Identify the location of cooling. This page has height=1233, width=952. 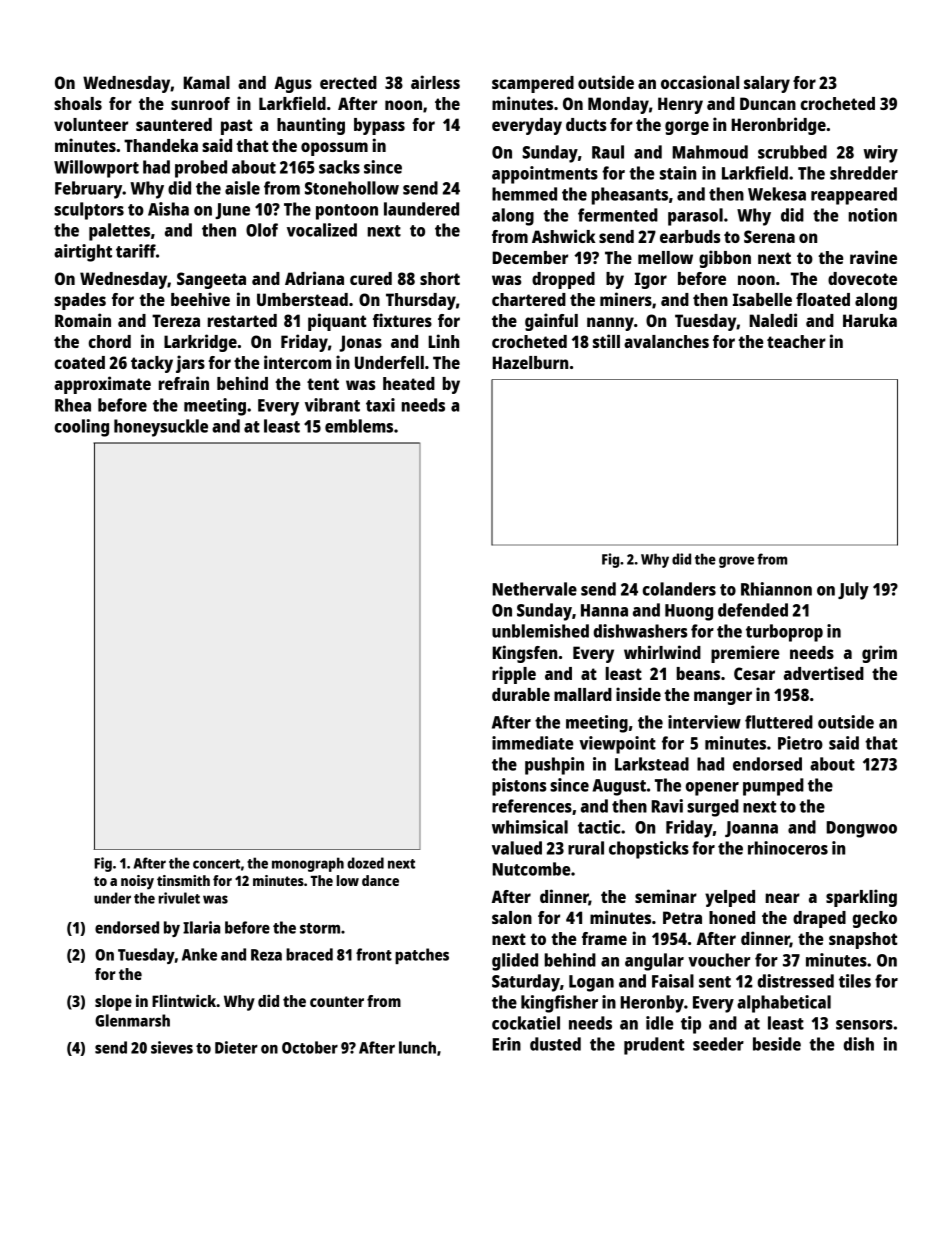
(82, 428).
